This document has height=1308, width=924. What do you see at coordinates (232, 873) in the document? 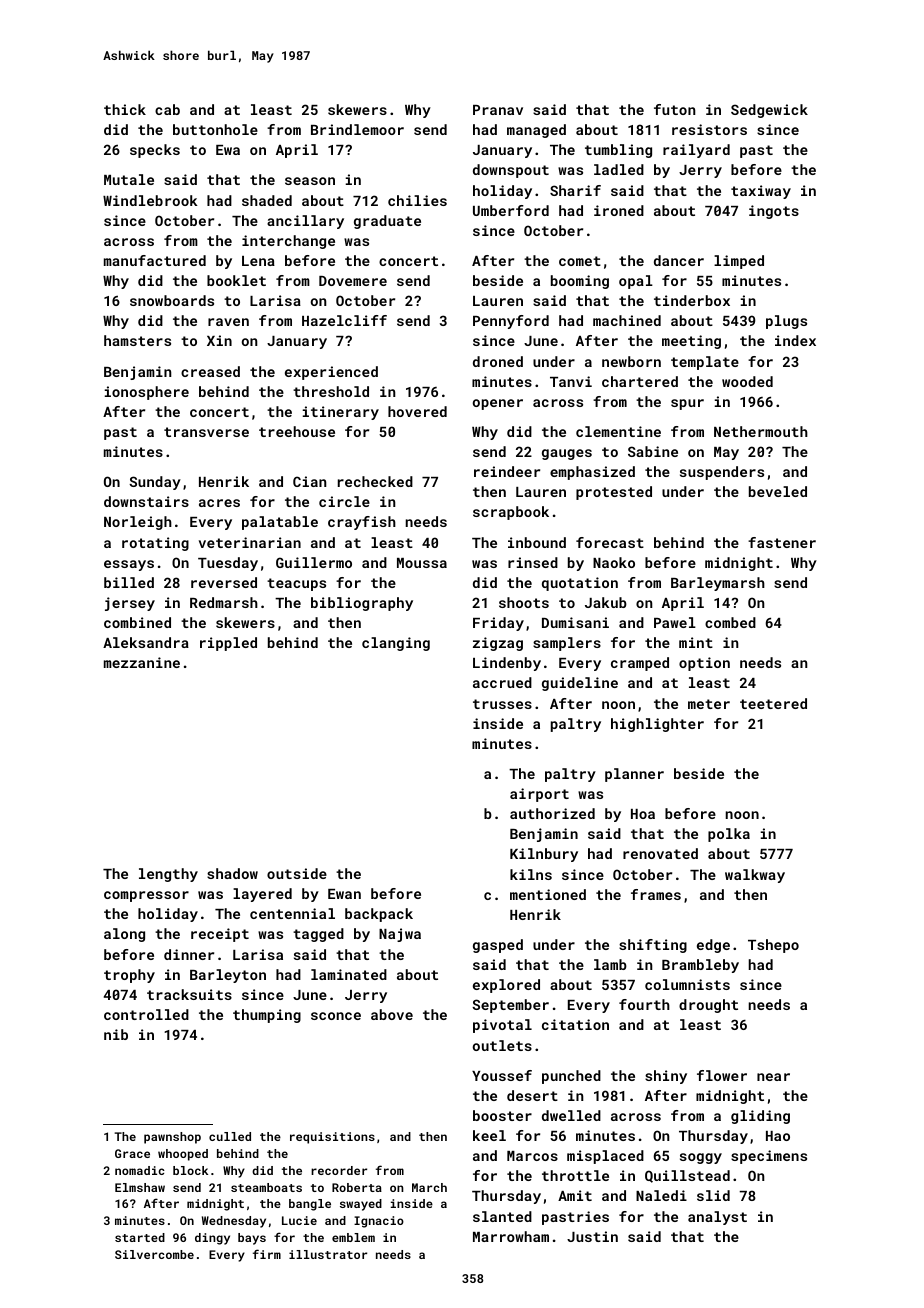
I see `shadow` at bounding box center [232, 873].
